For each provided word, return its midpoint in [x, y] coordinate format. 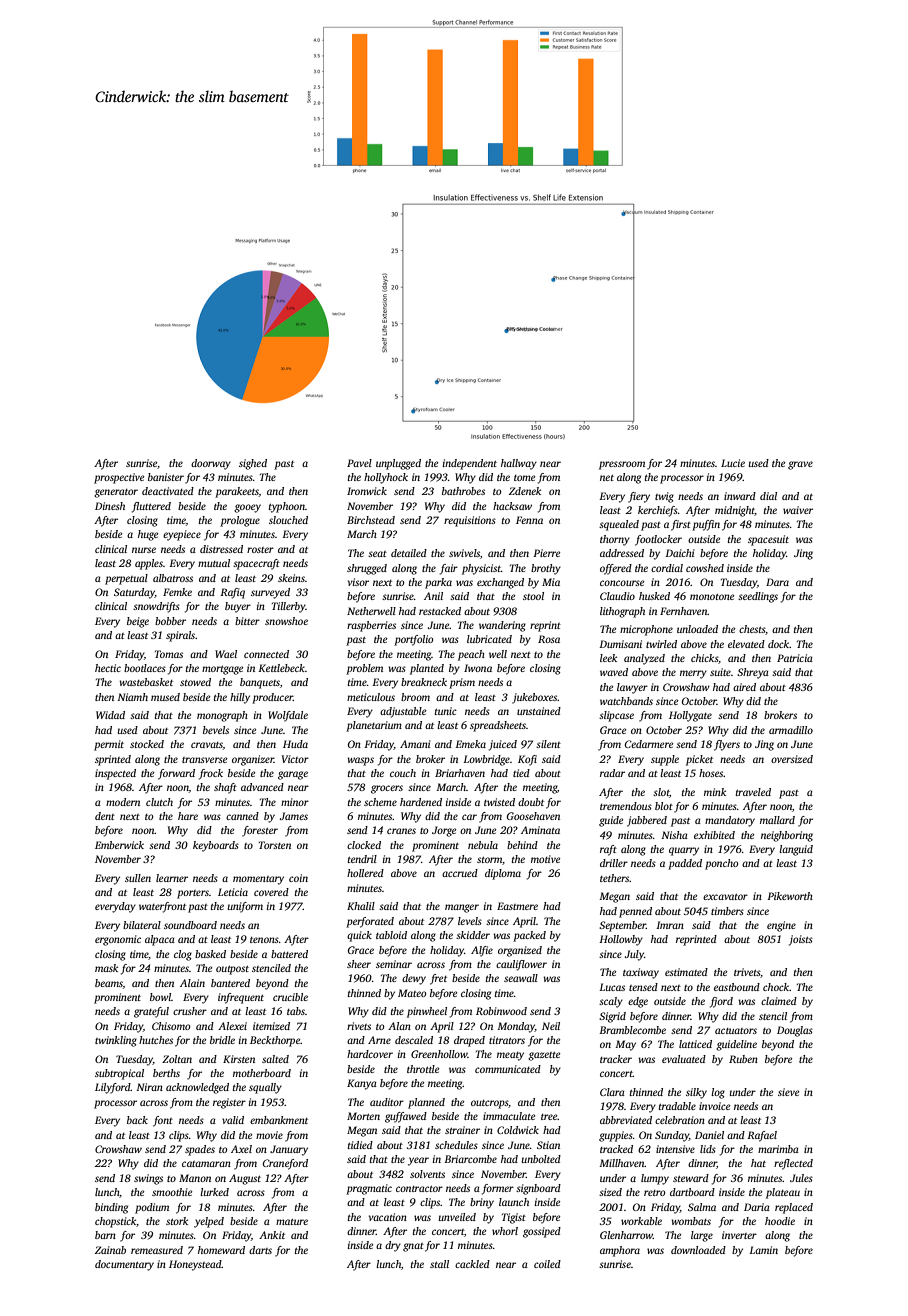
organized [520, 951]
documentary [124, 1265]
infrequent [241, 998]
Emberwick [119, 845]
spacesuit [768, 540]
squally [265, 1088]
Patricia [795, 658]
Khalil [361, 906]
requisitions [470, 521]
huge [148, 535]
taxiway [641, 973]
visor [358, 582]
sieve [788, 1092]
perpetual [126, 579]
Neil [551, 1026]
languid [796, 850]
